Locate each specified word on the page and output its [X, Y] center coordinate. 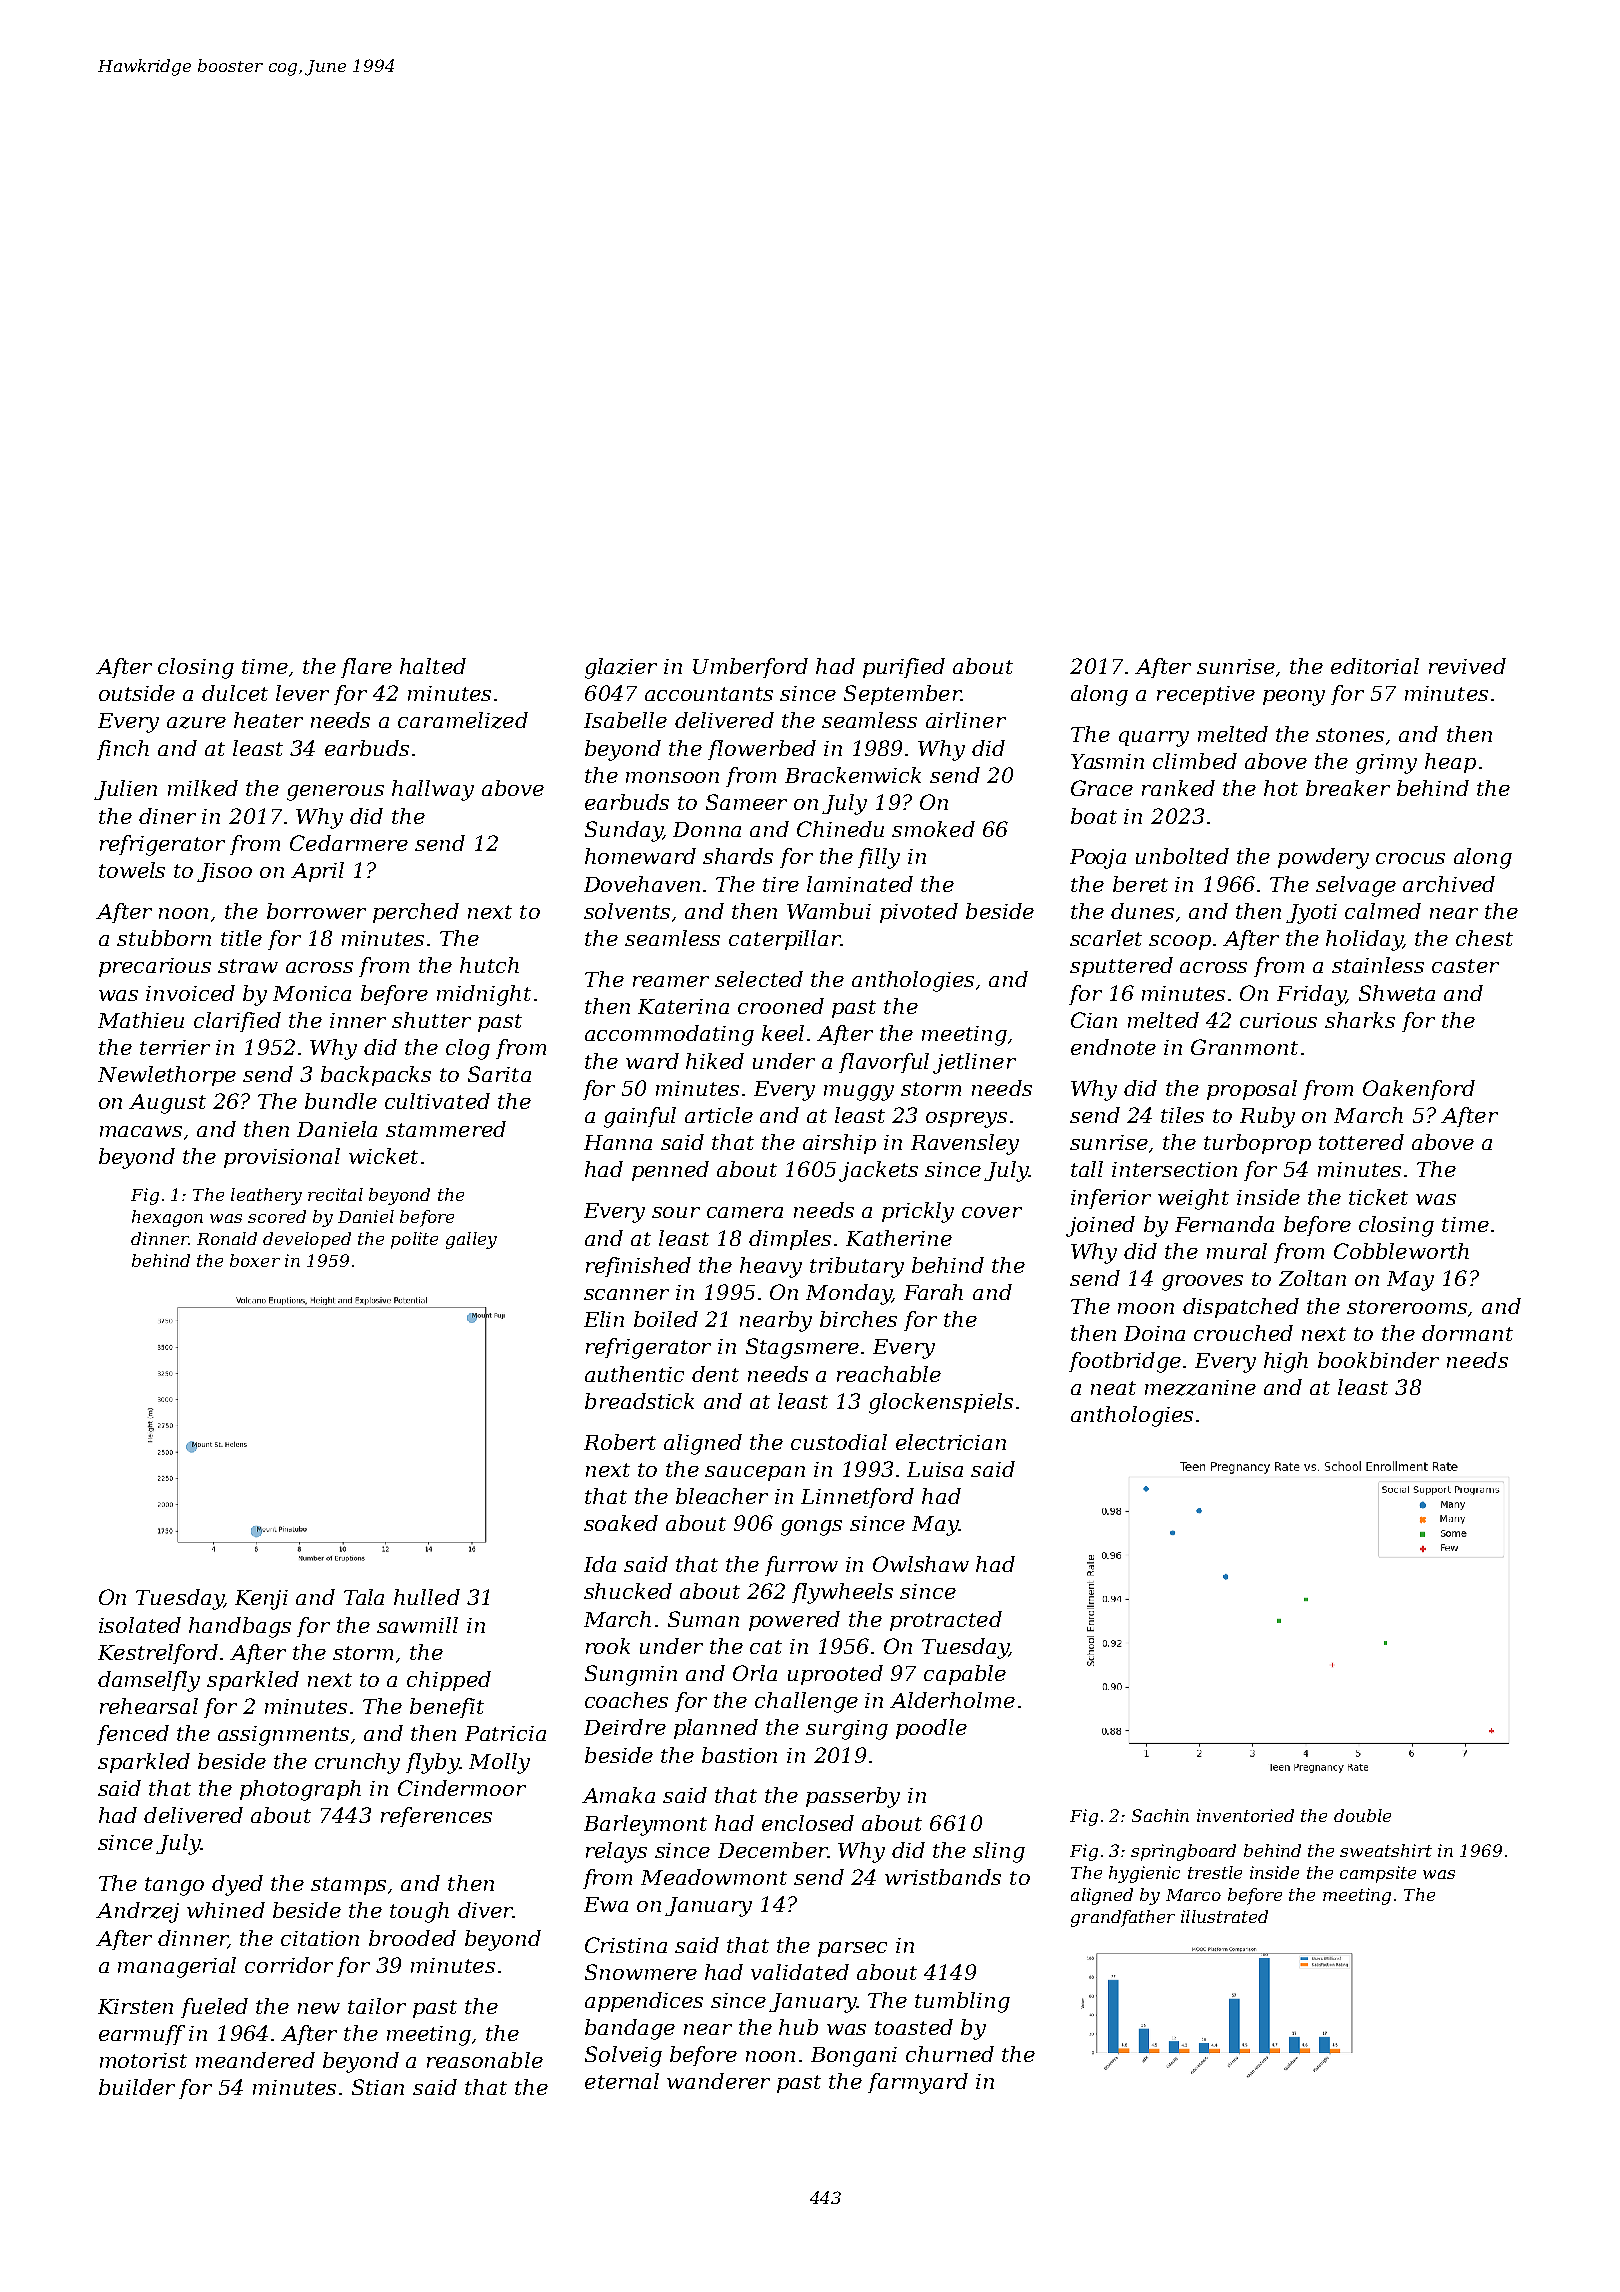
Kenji [261, 1600]
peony [1294, 698]
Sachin [1160, 1815]
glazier [621, 668]
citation [320, 1938]
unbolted [1182, 856]
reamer [671, 981]
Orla [755, 1673]
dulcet [235, 693]
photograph [300, 1790]
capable [965, 1675]
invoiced [190, 993]
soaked [621, 1523]
